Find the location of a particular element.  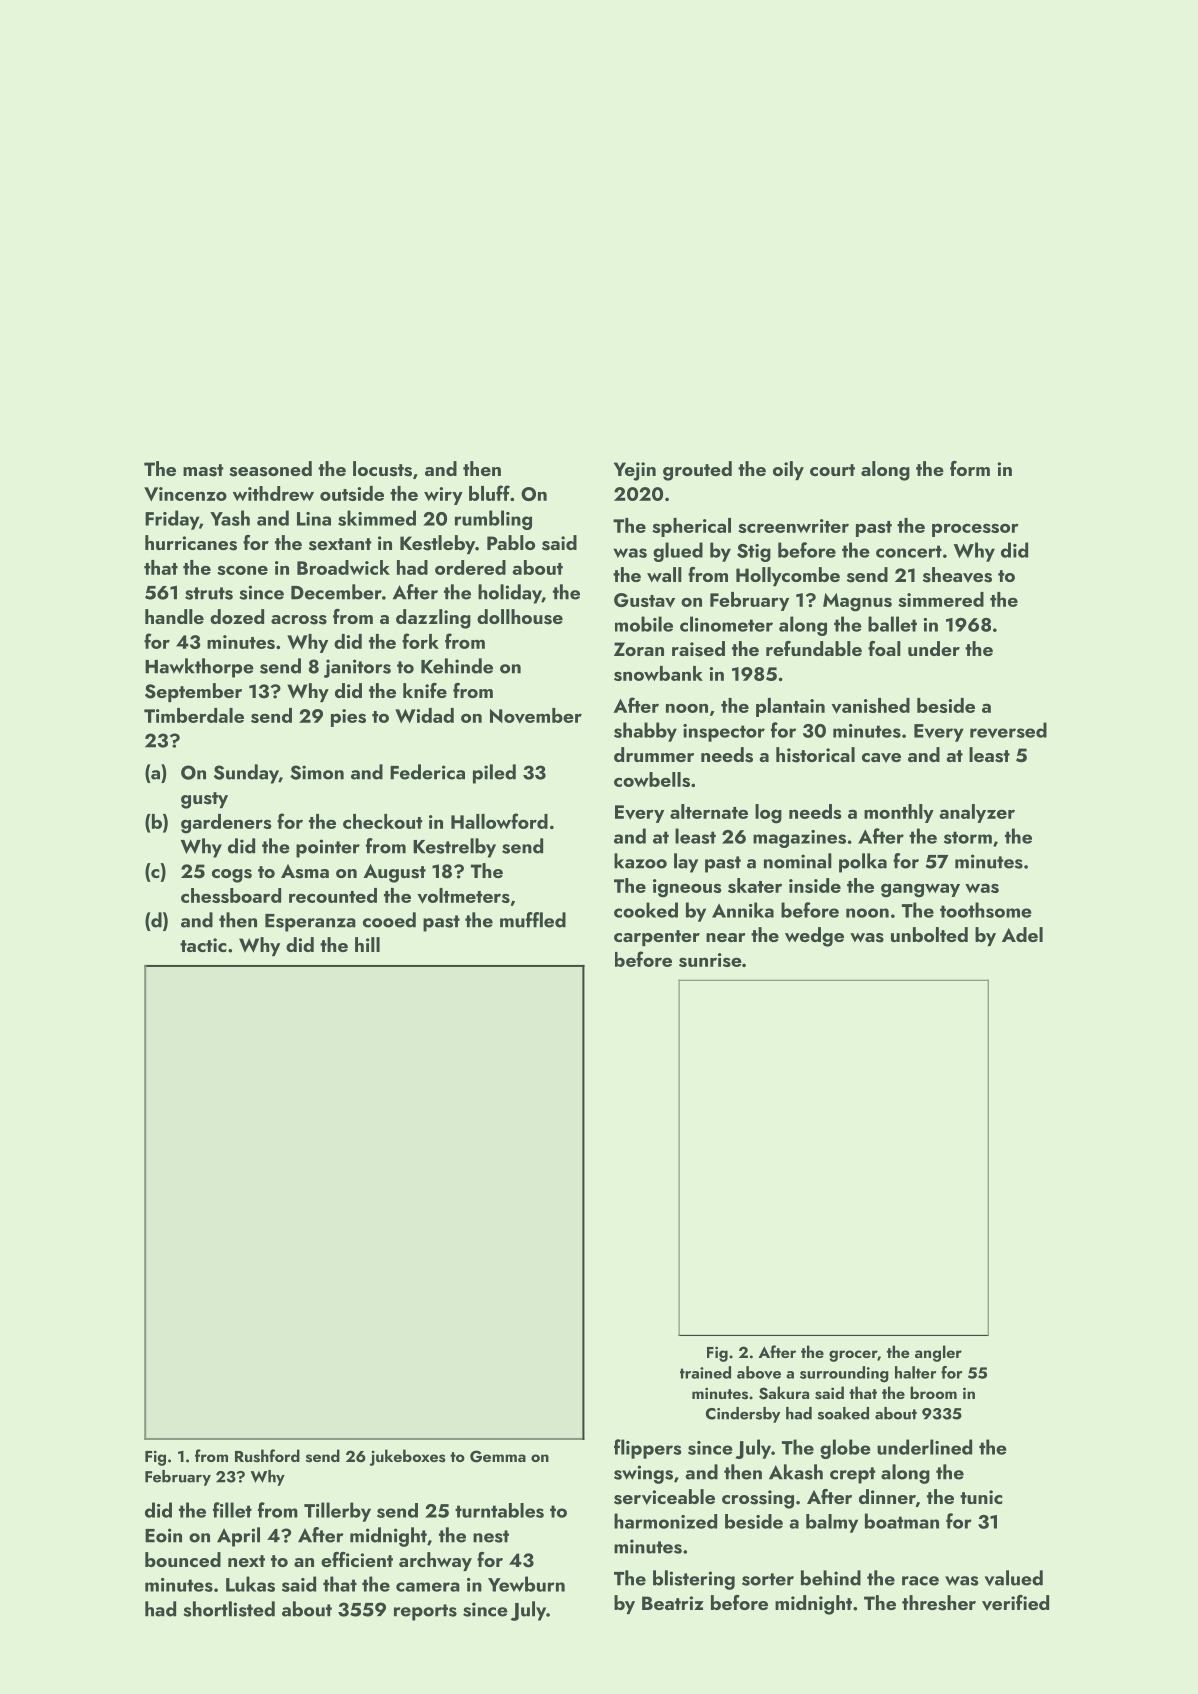

Rushford is located at coordinates (267, 1456).
